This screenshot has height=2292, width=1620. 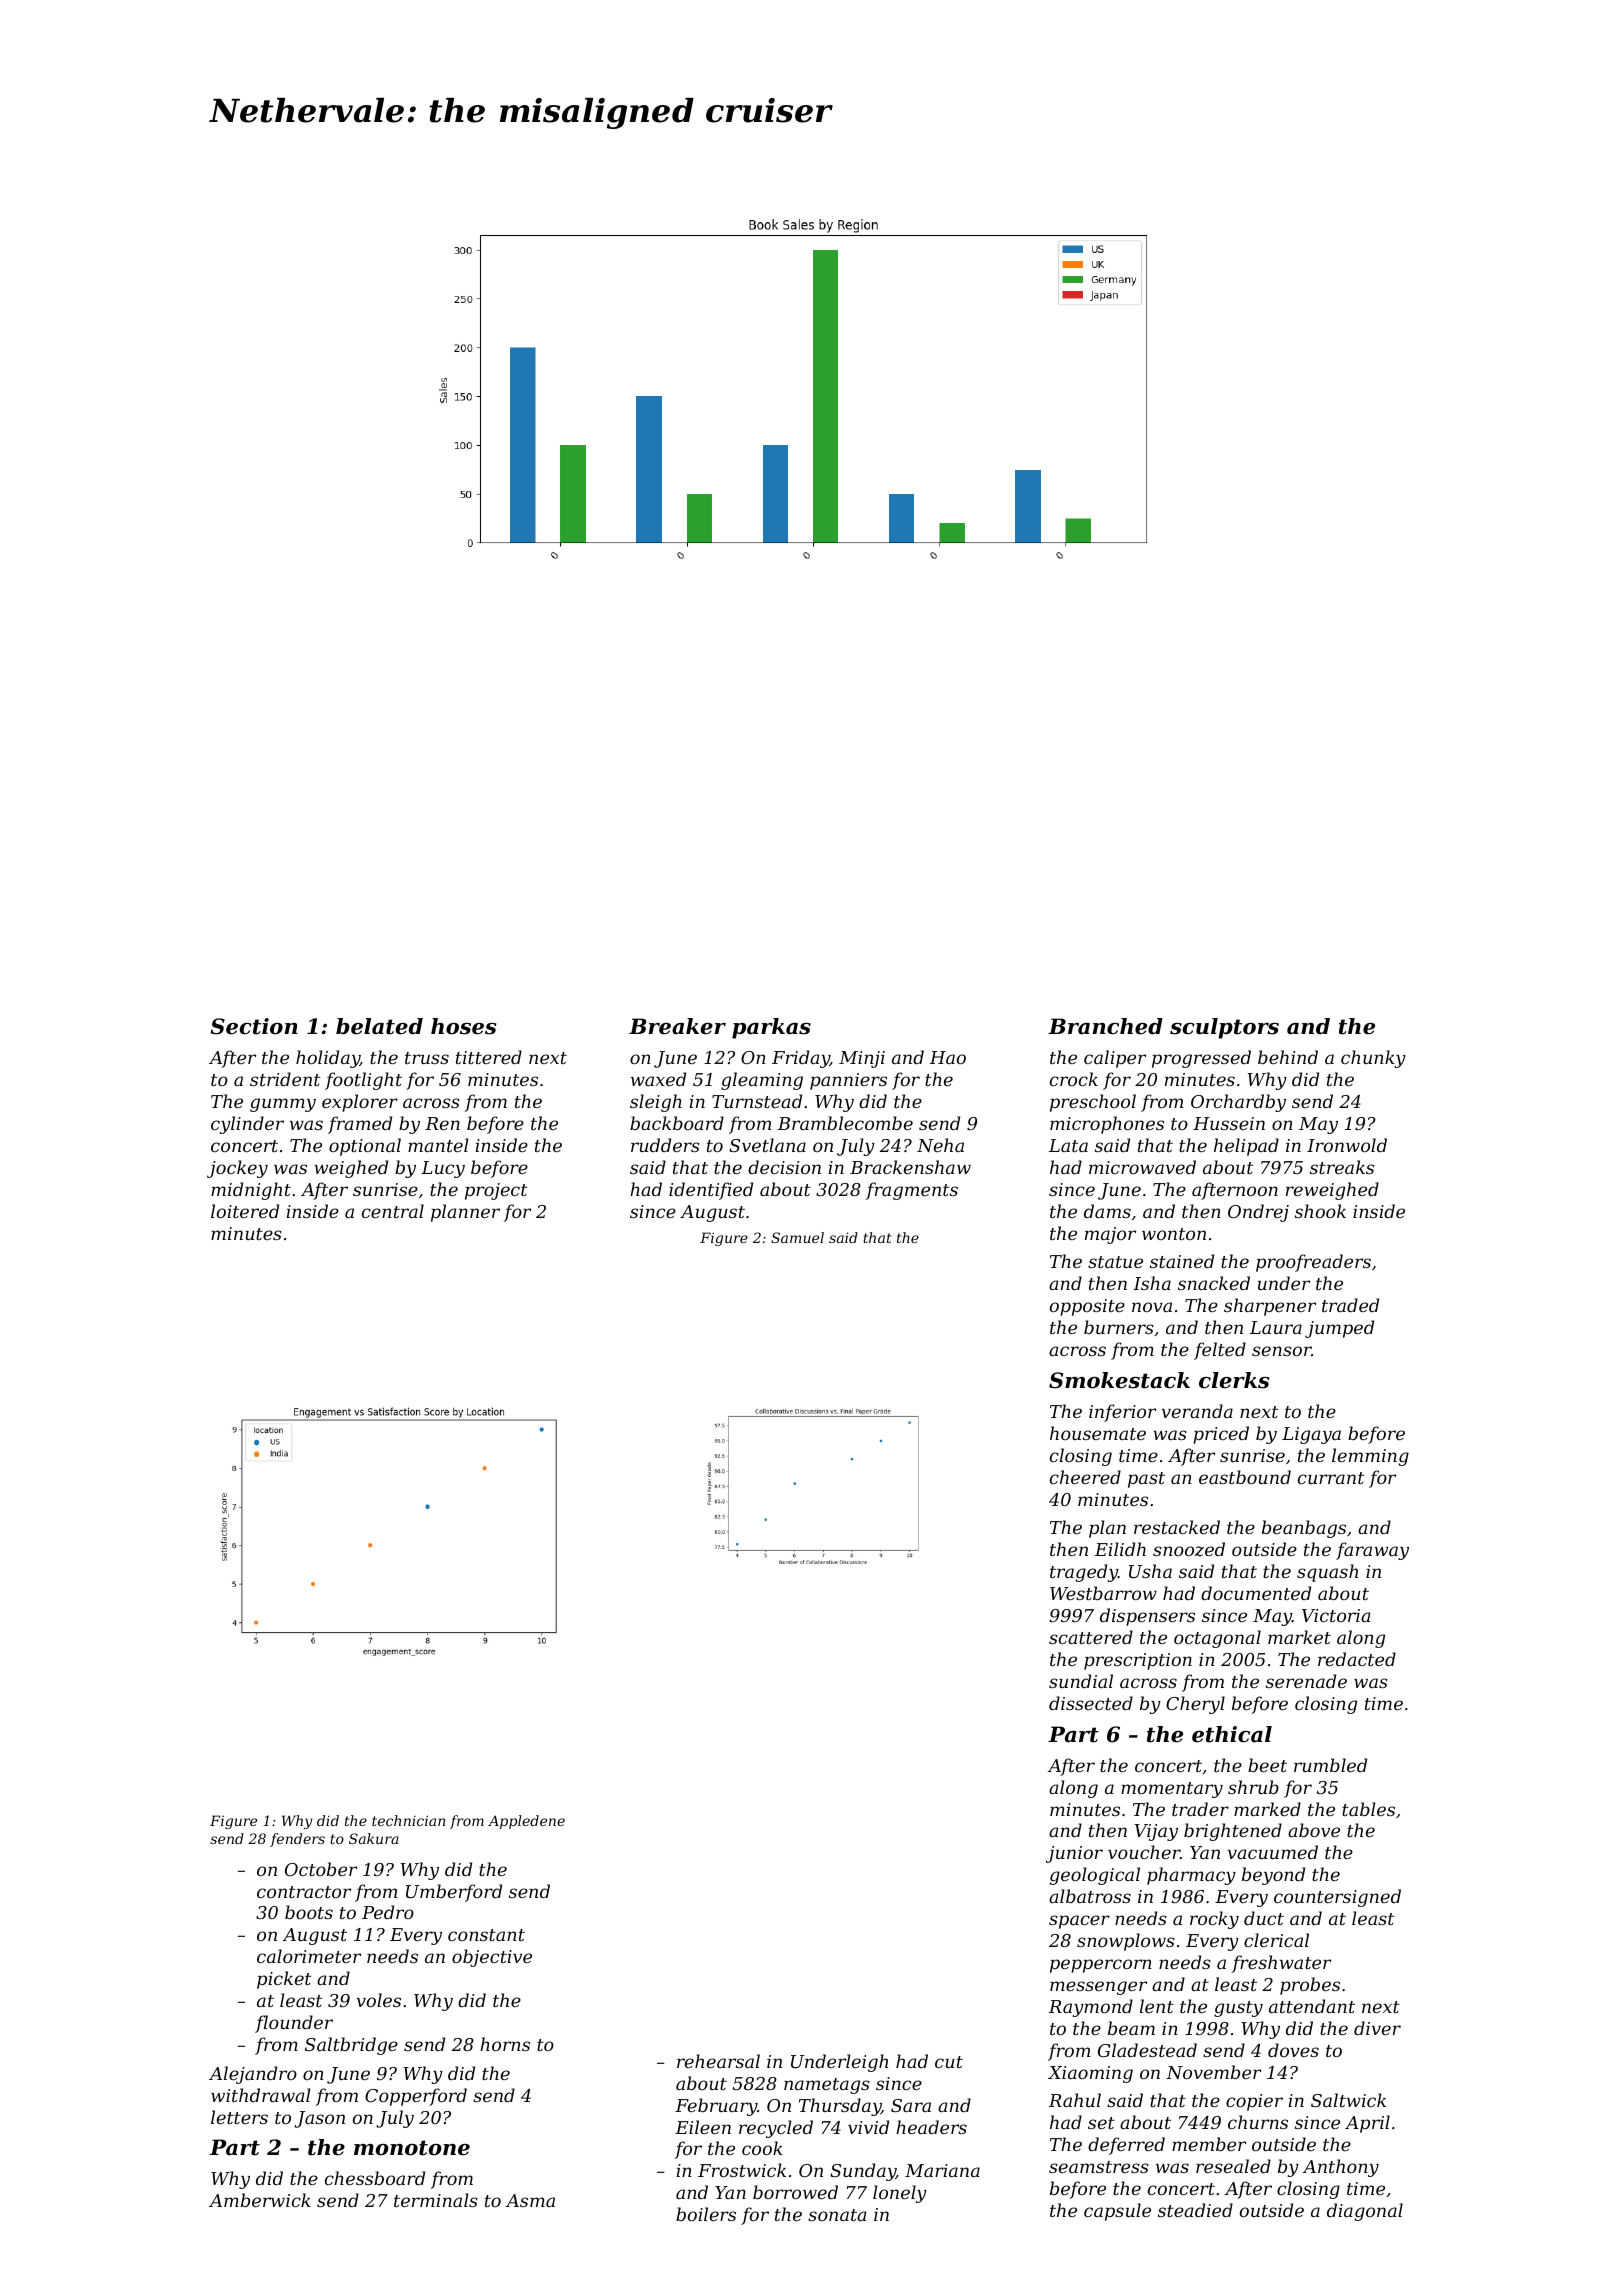 I want to click on voucher, so click(x=1144, y=1852).
